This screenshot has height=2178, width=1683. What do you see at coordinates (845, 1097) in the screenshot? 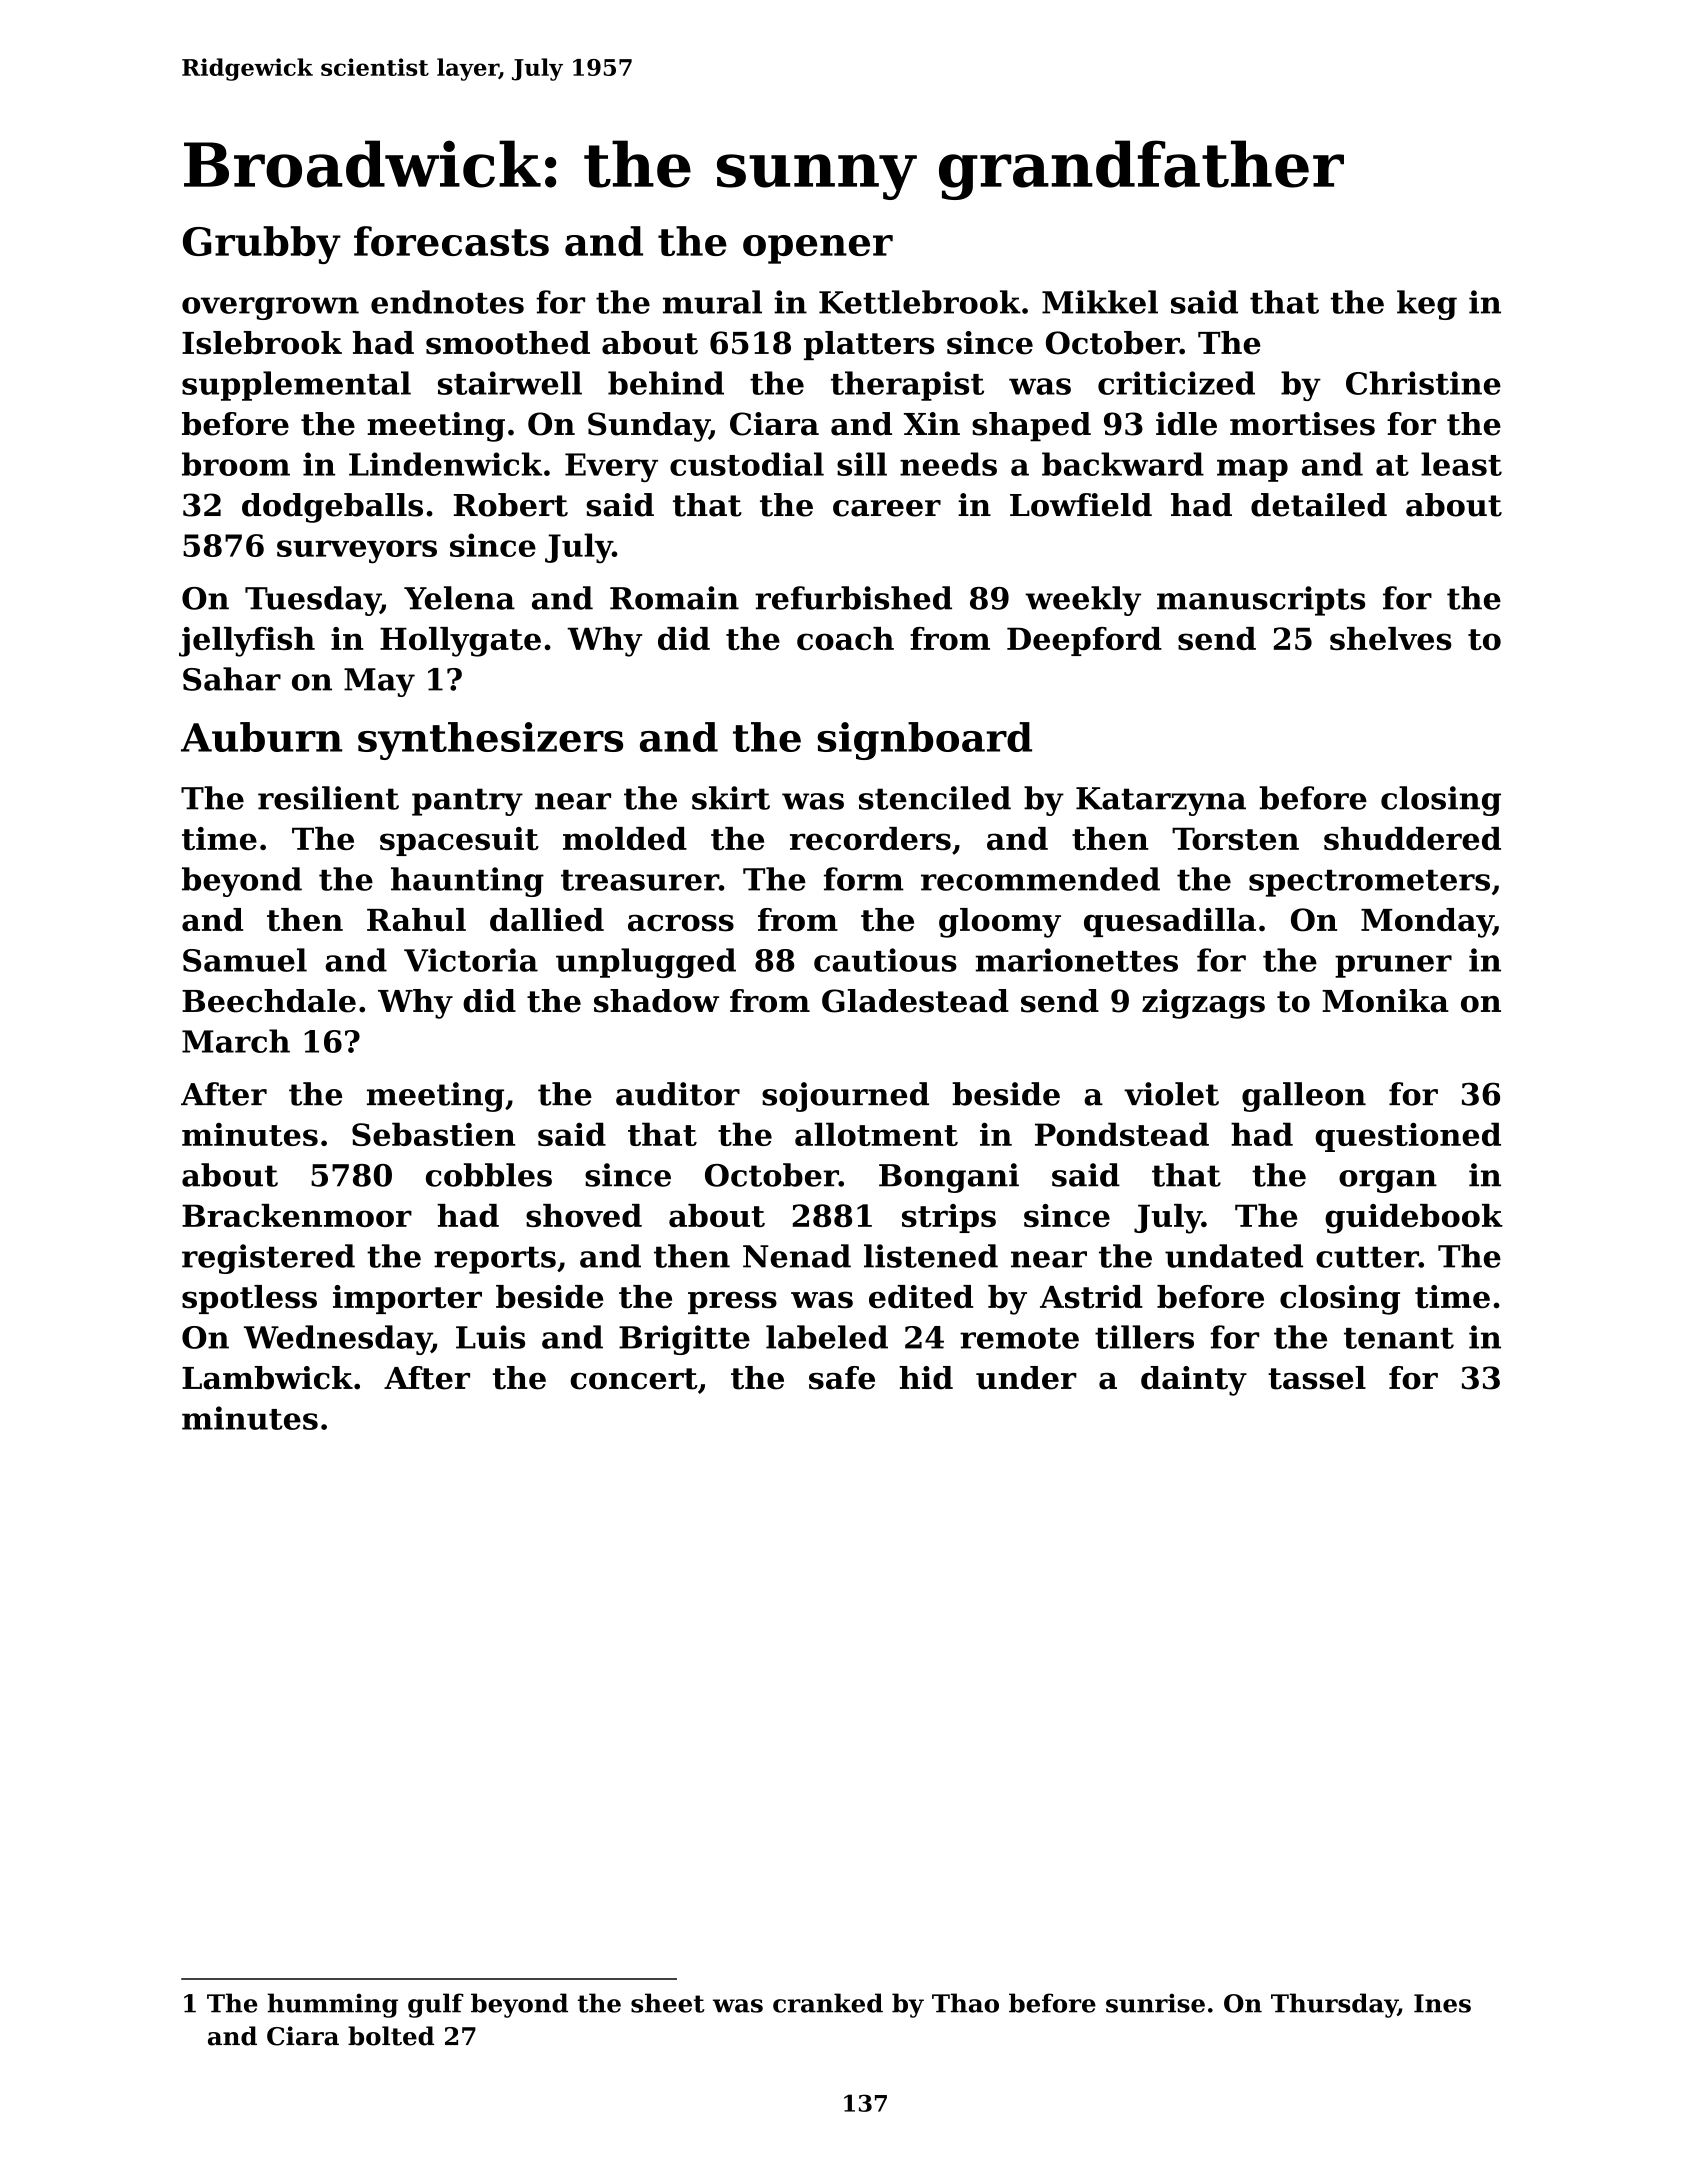
I see `sojourned` at bounding box center [845, 1097].
